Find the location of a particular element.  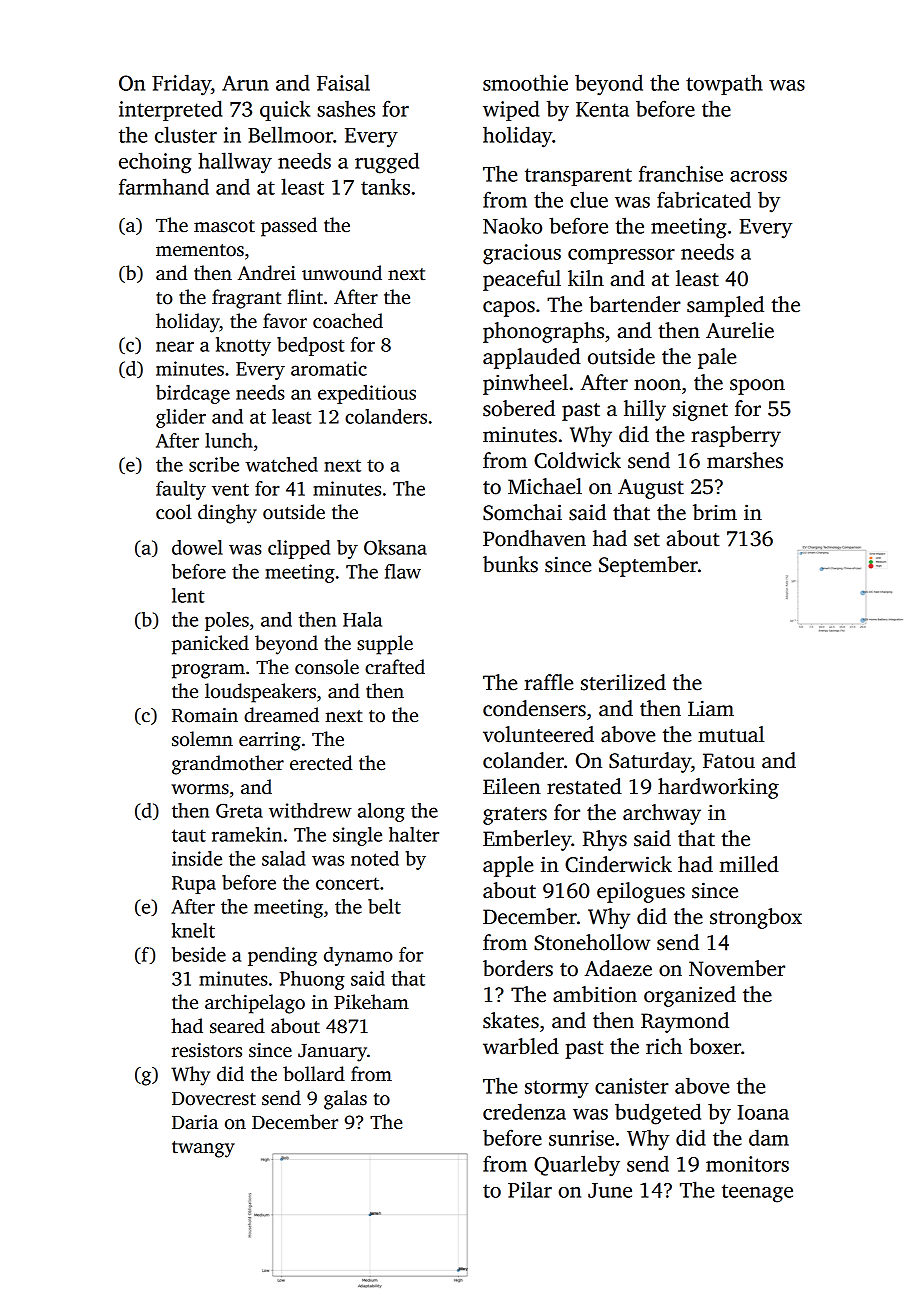

solemn is located at coordinates (202, 739).
